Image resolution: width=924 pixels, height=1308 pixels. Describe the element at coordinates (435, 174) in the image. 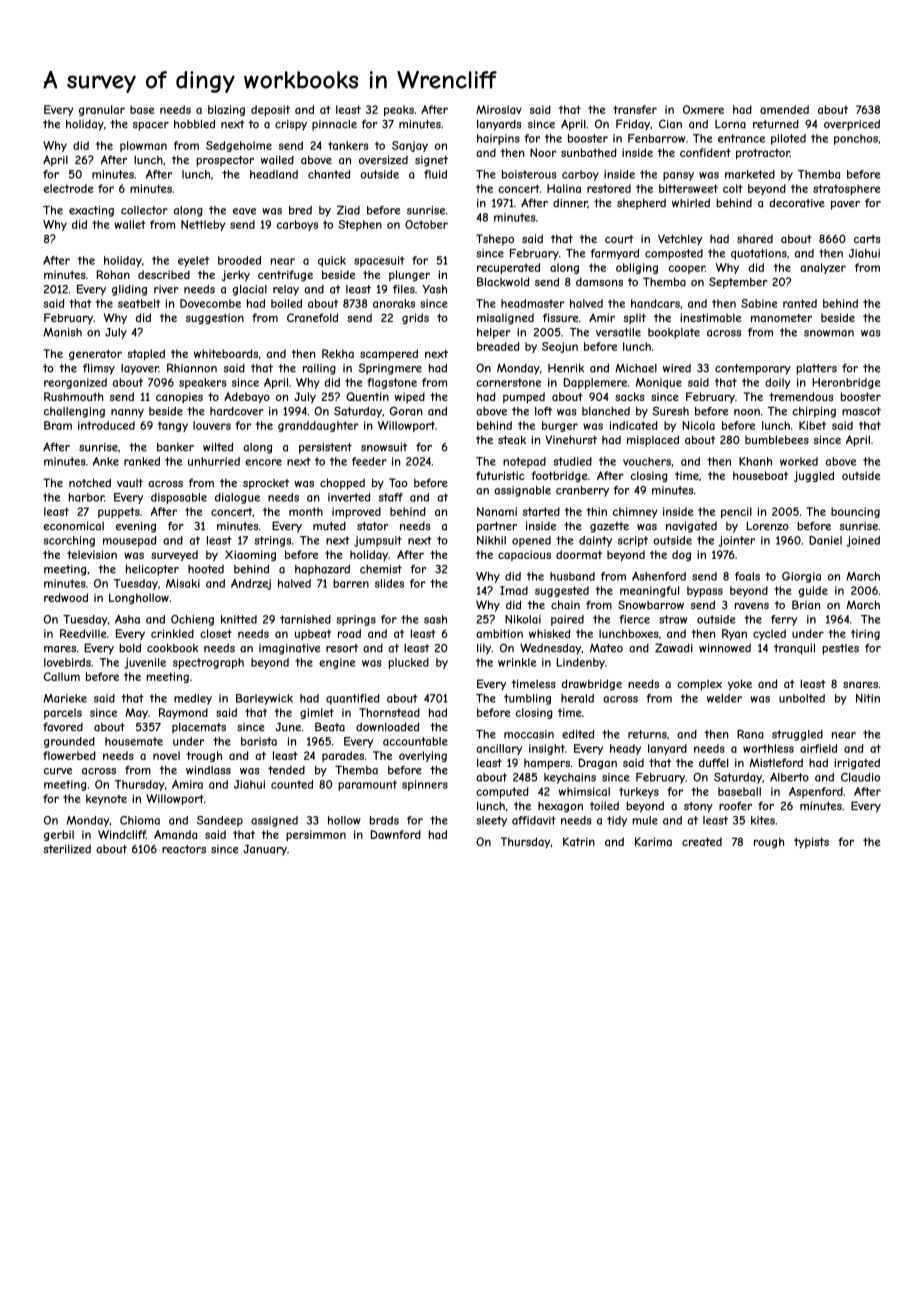

I see `fluid` at that location.
